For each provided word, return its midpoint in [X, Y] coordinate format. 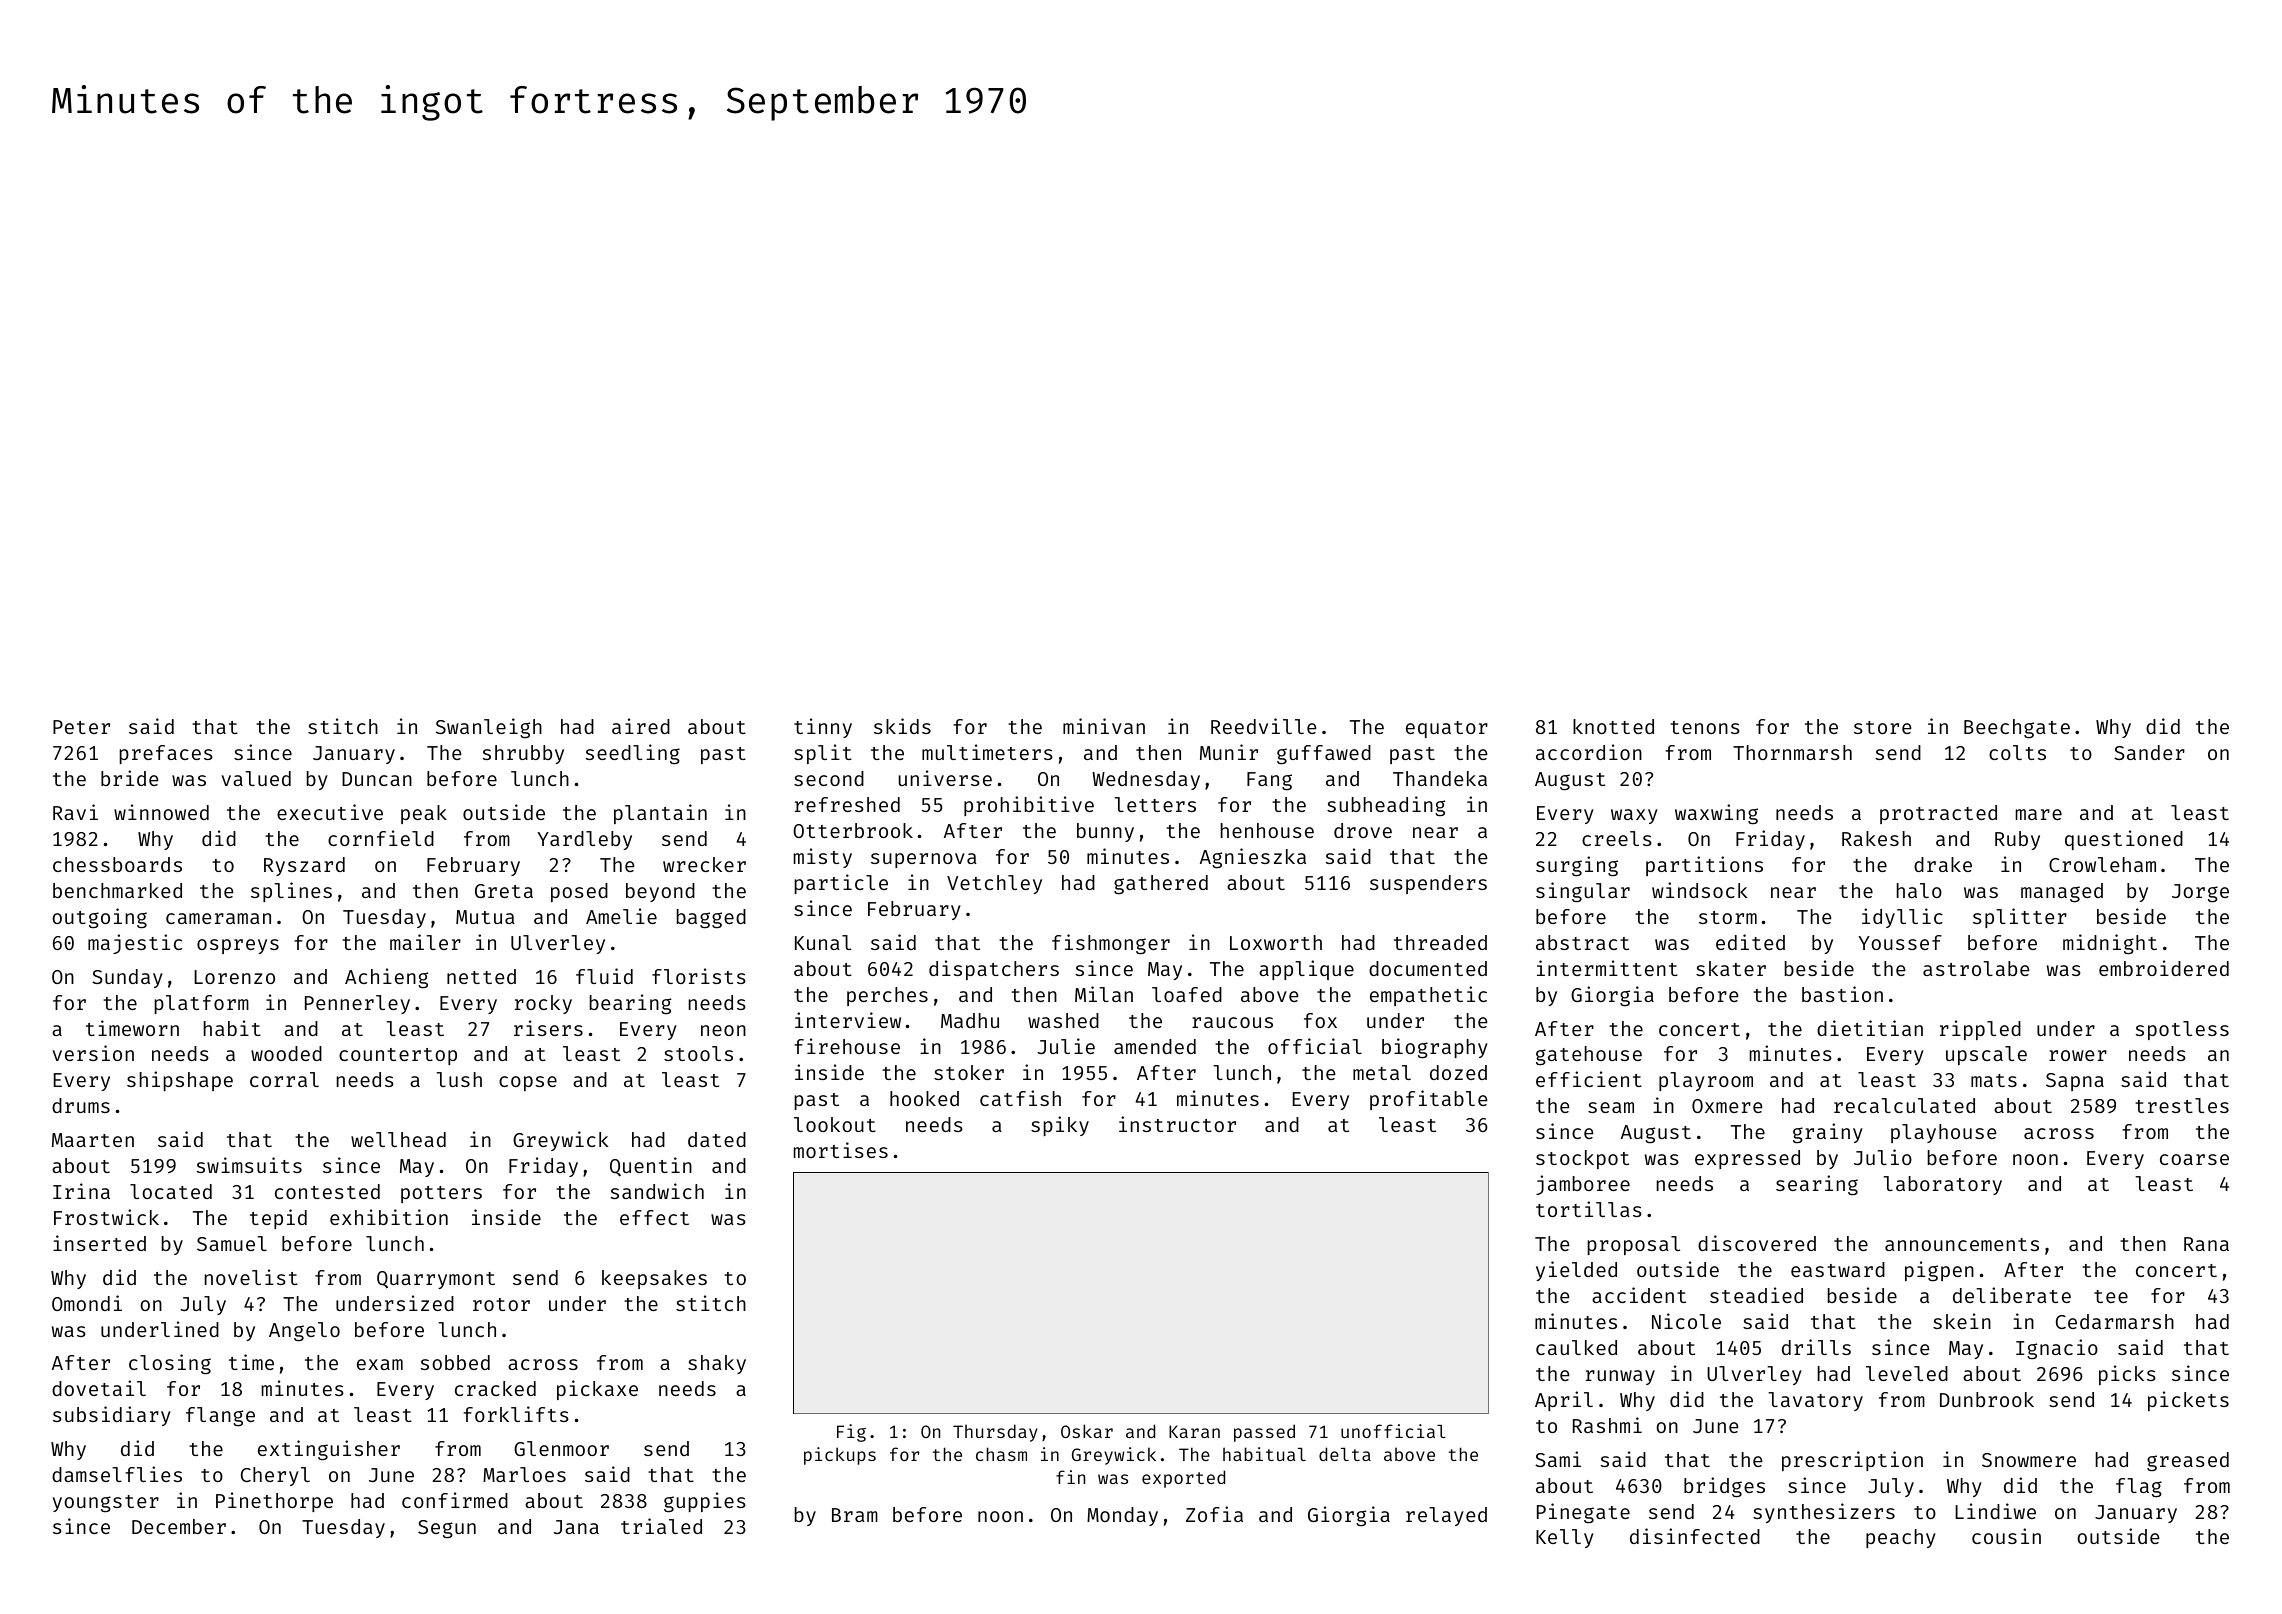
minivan [1104, 726]
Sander [2149, 752]
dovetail [99, 1388]
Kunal [823, 942]
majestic [135, 944]
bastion [1842, 994]
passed [1264, 1433]
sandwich [657, 1191]
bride [130, 778]
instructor [1177, 1124]
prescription [1852, 1461]
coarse [2194, 1159]
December [179, 1526]
